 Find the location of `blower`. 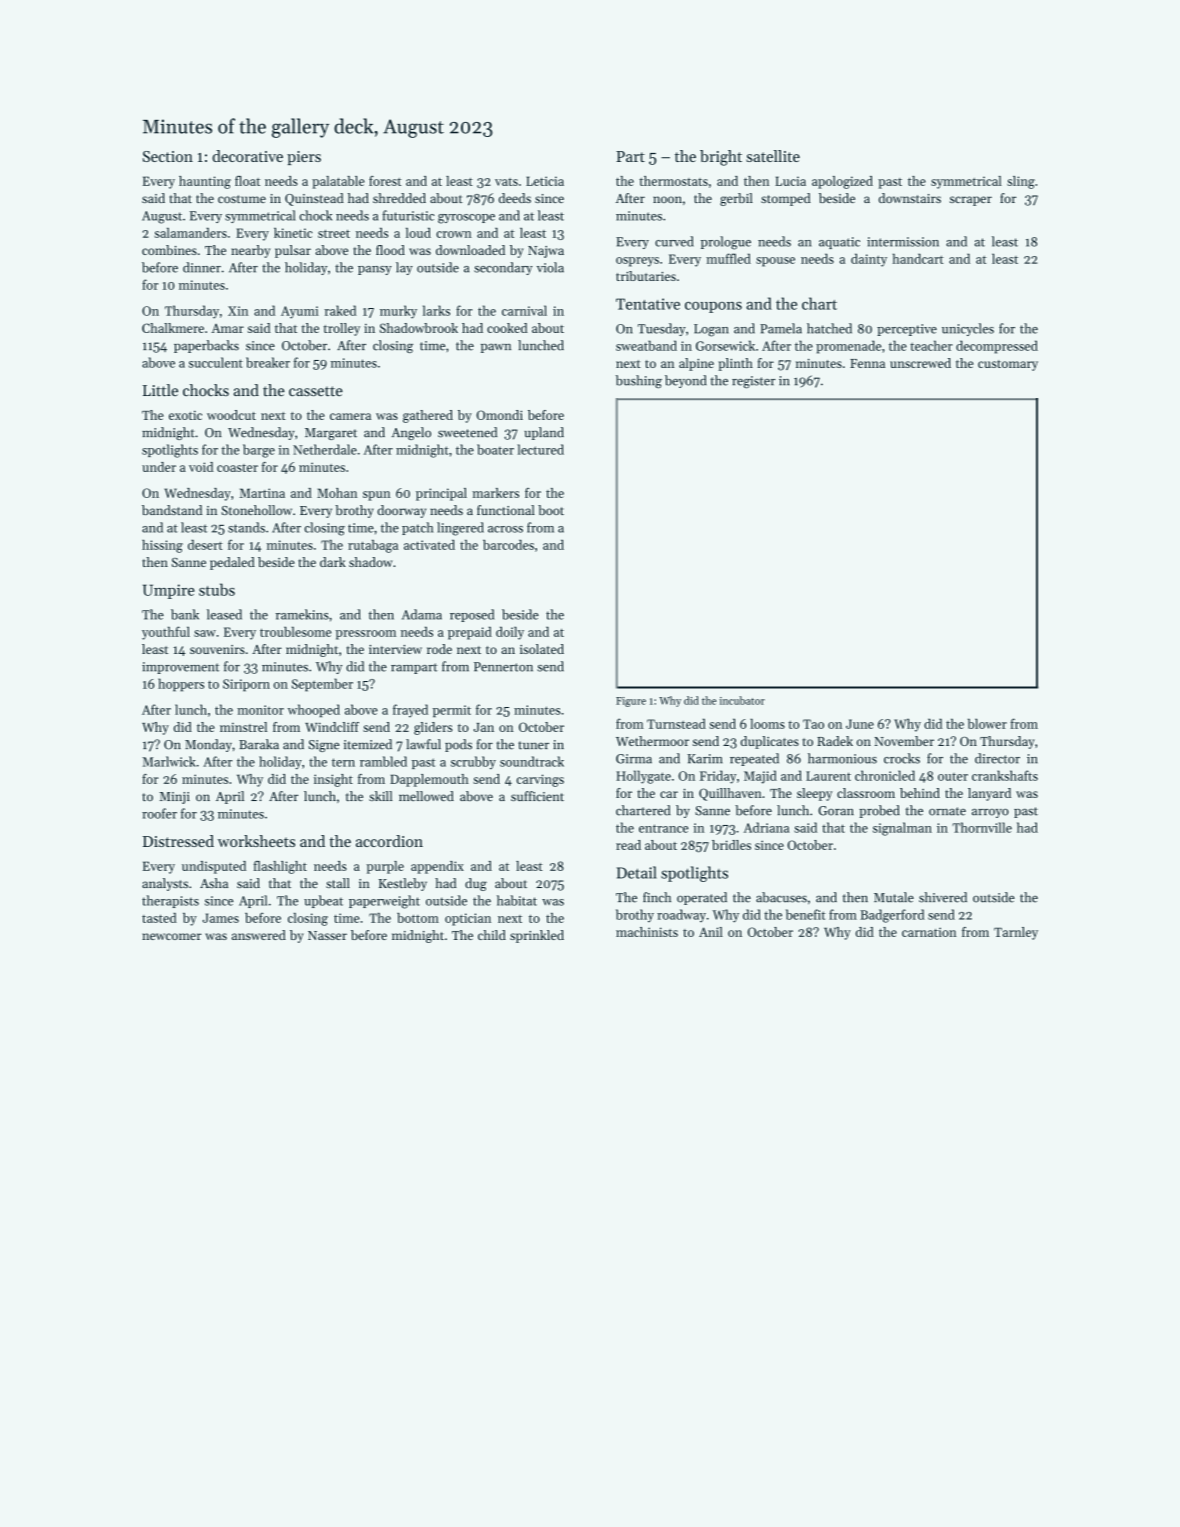

blower is located at coordinates (987, 723).
